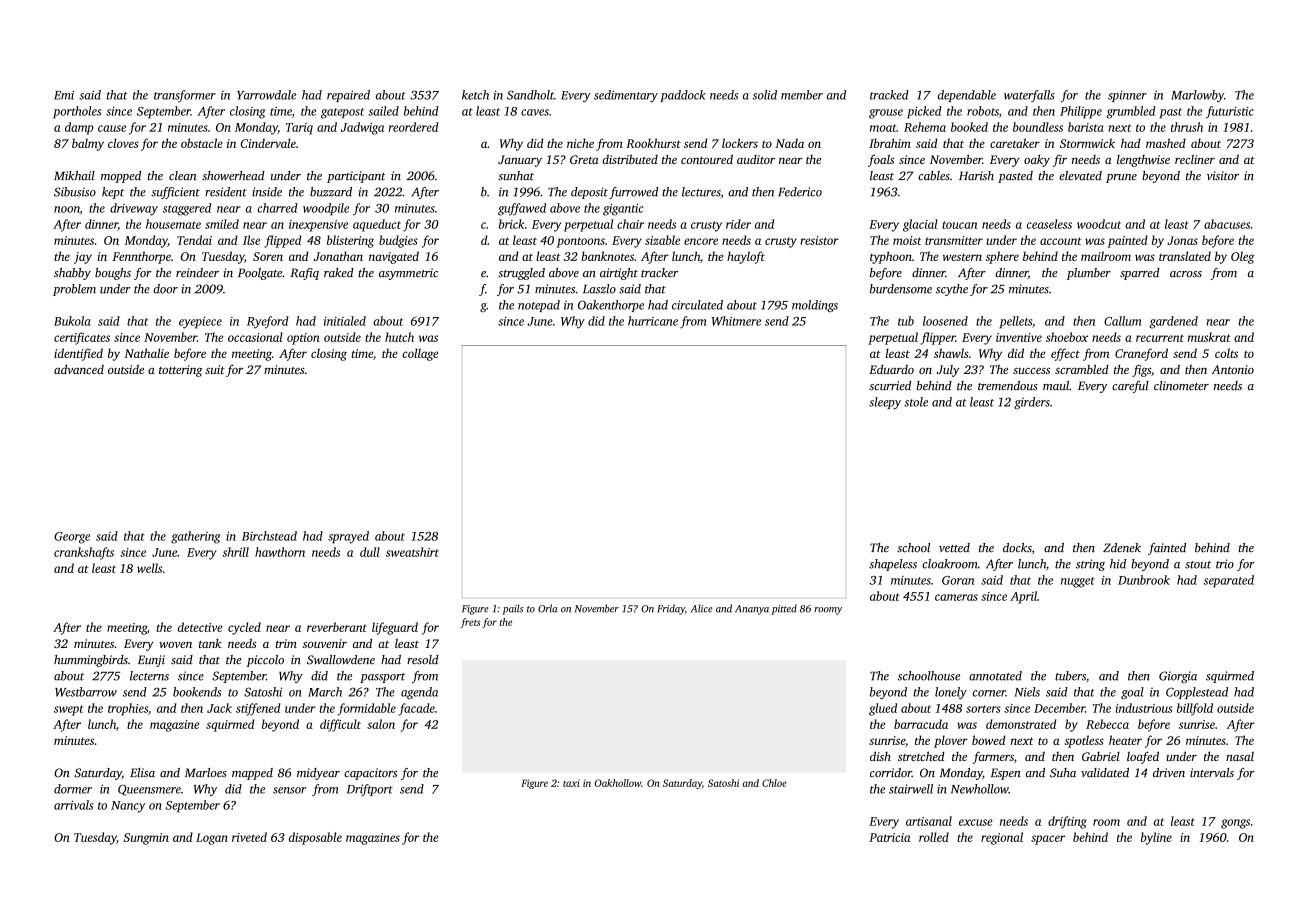  I want to click on colts, so click(1226, 353).
